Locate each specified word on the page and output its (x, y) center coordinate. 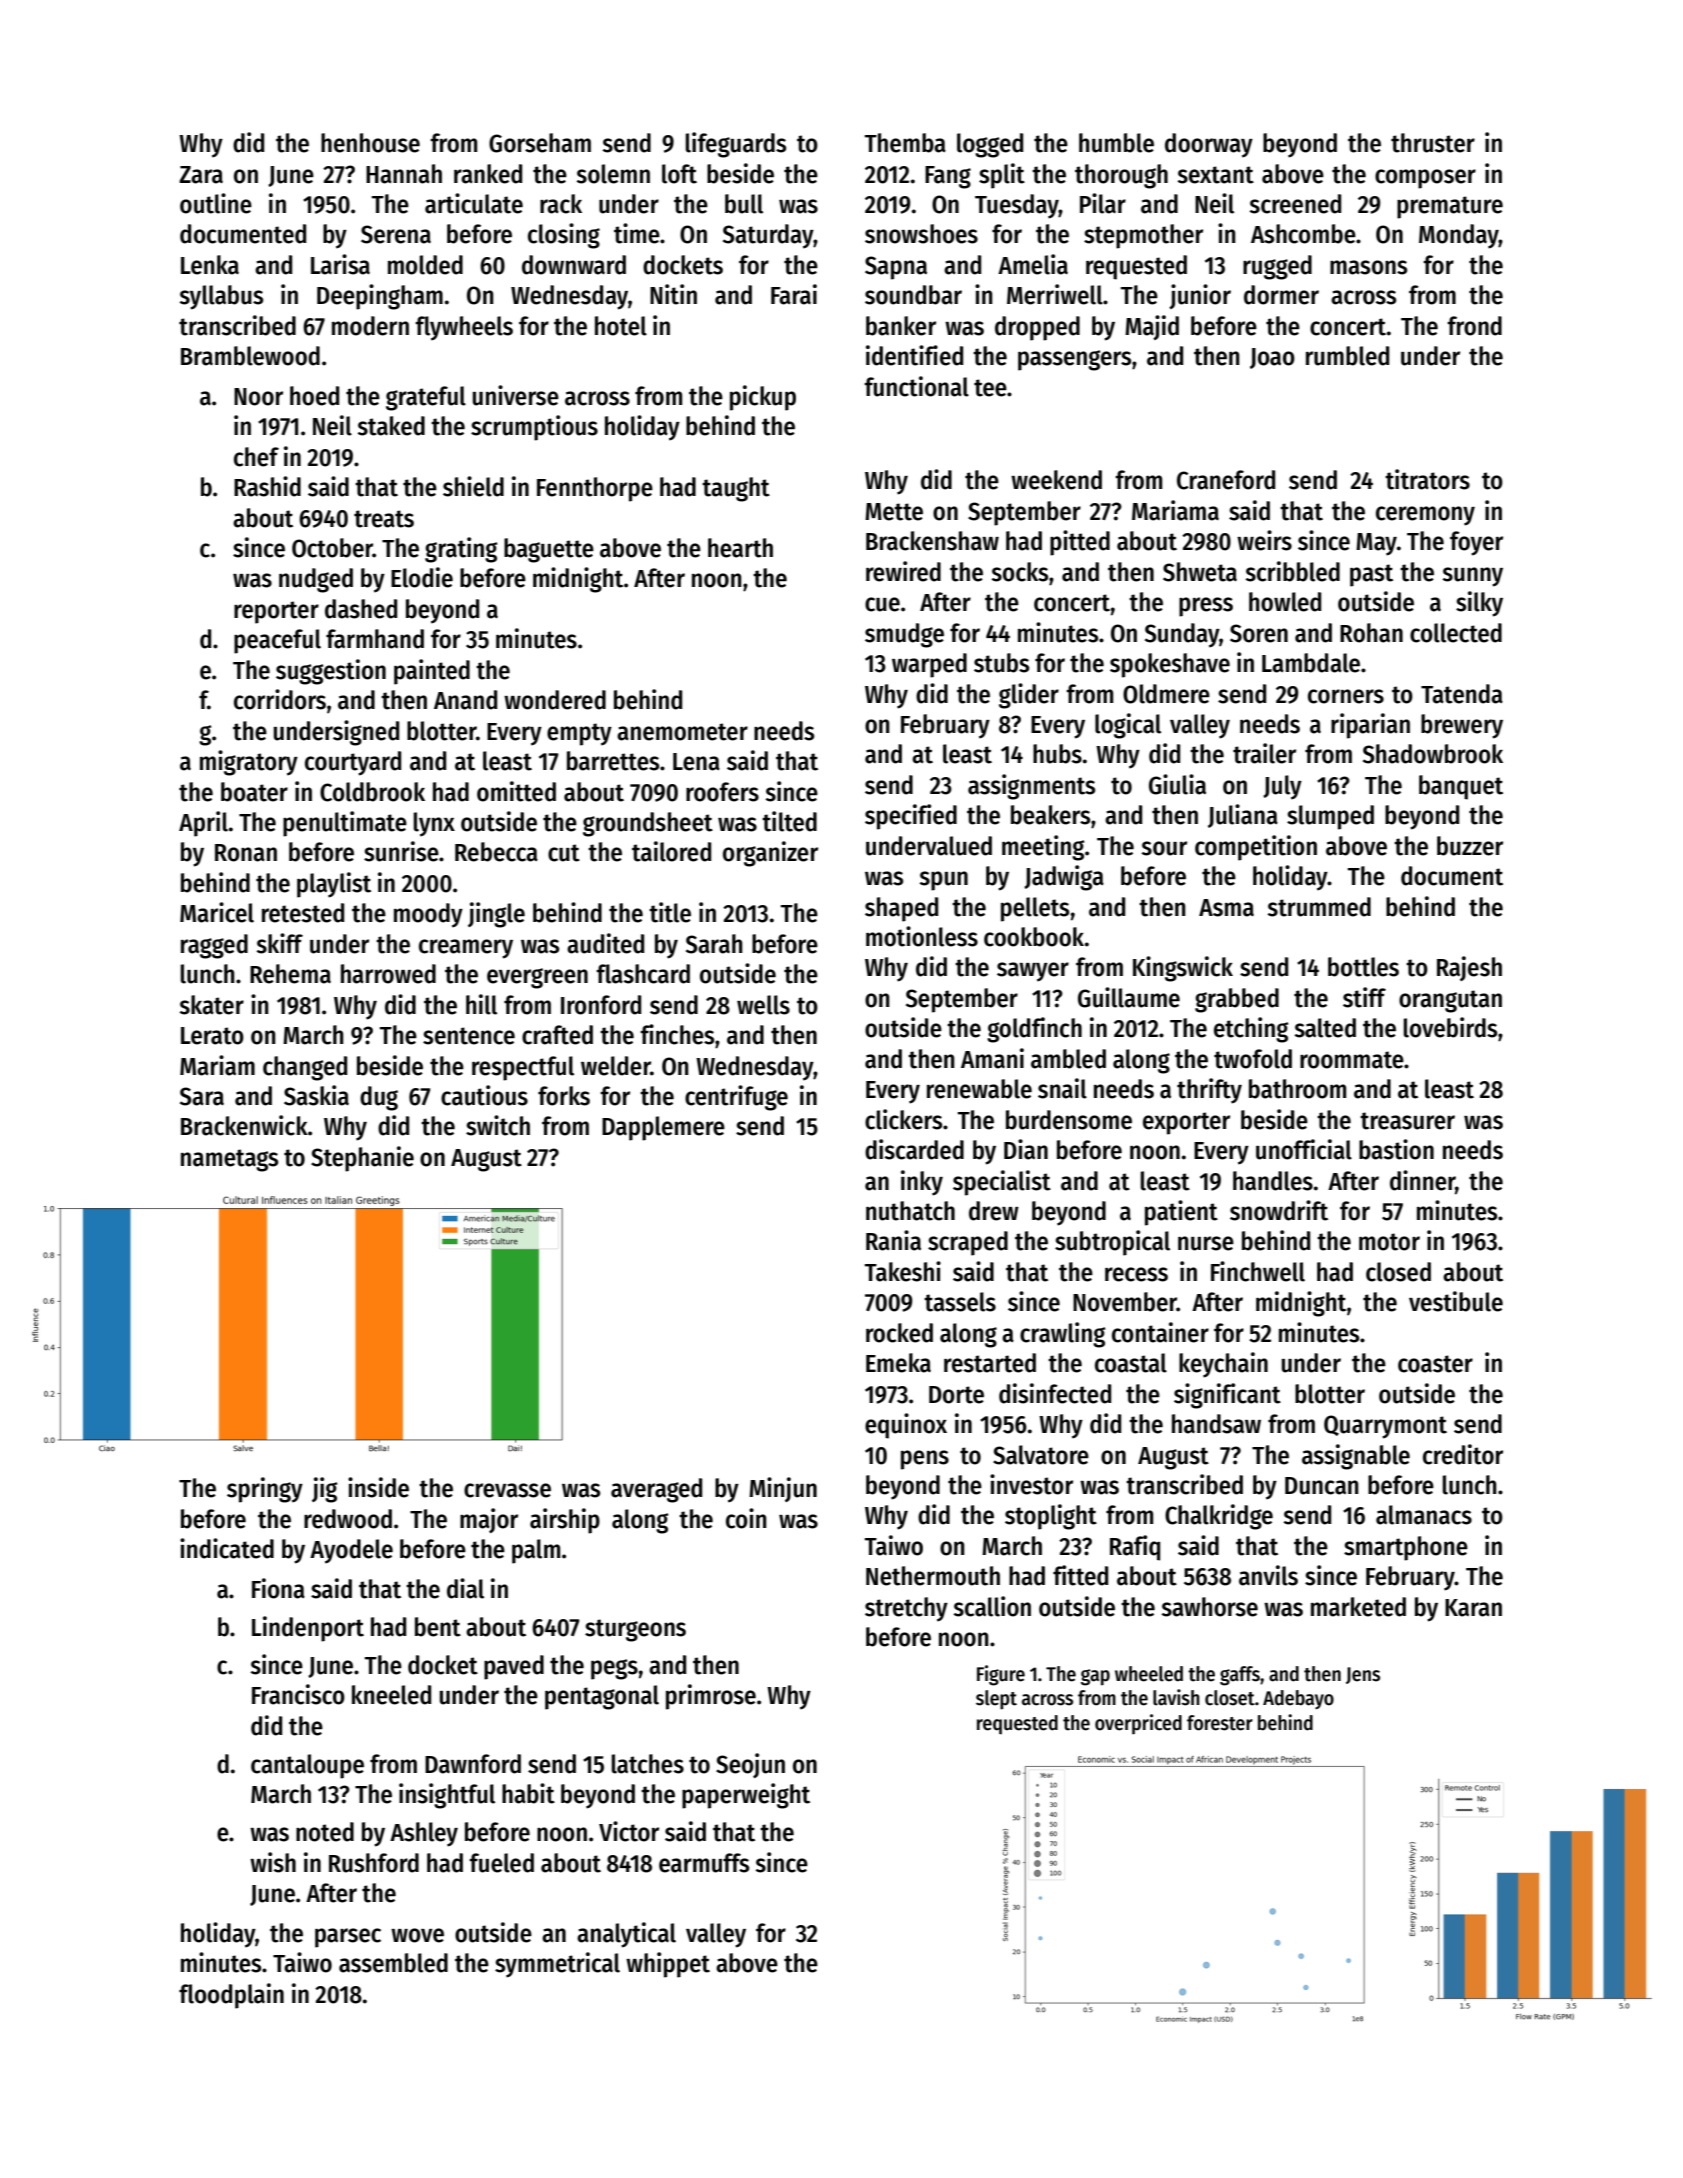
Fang (948, 177)
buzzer (1470, 846)
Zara (201, 175)
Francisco (298, 1694)
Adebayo (1298, 1699)
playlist (334, 885)
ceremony (1425, 516)
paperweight (746, 1796)
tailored (671, 851)
